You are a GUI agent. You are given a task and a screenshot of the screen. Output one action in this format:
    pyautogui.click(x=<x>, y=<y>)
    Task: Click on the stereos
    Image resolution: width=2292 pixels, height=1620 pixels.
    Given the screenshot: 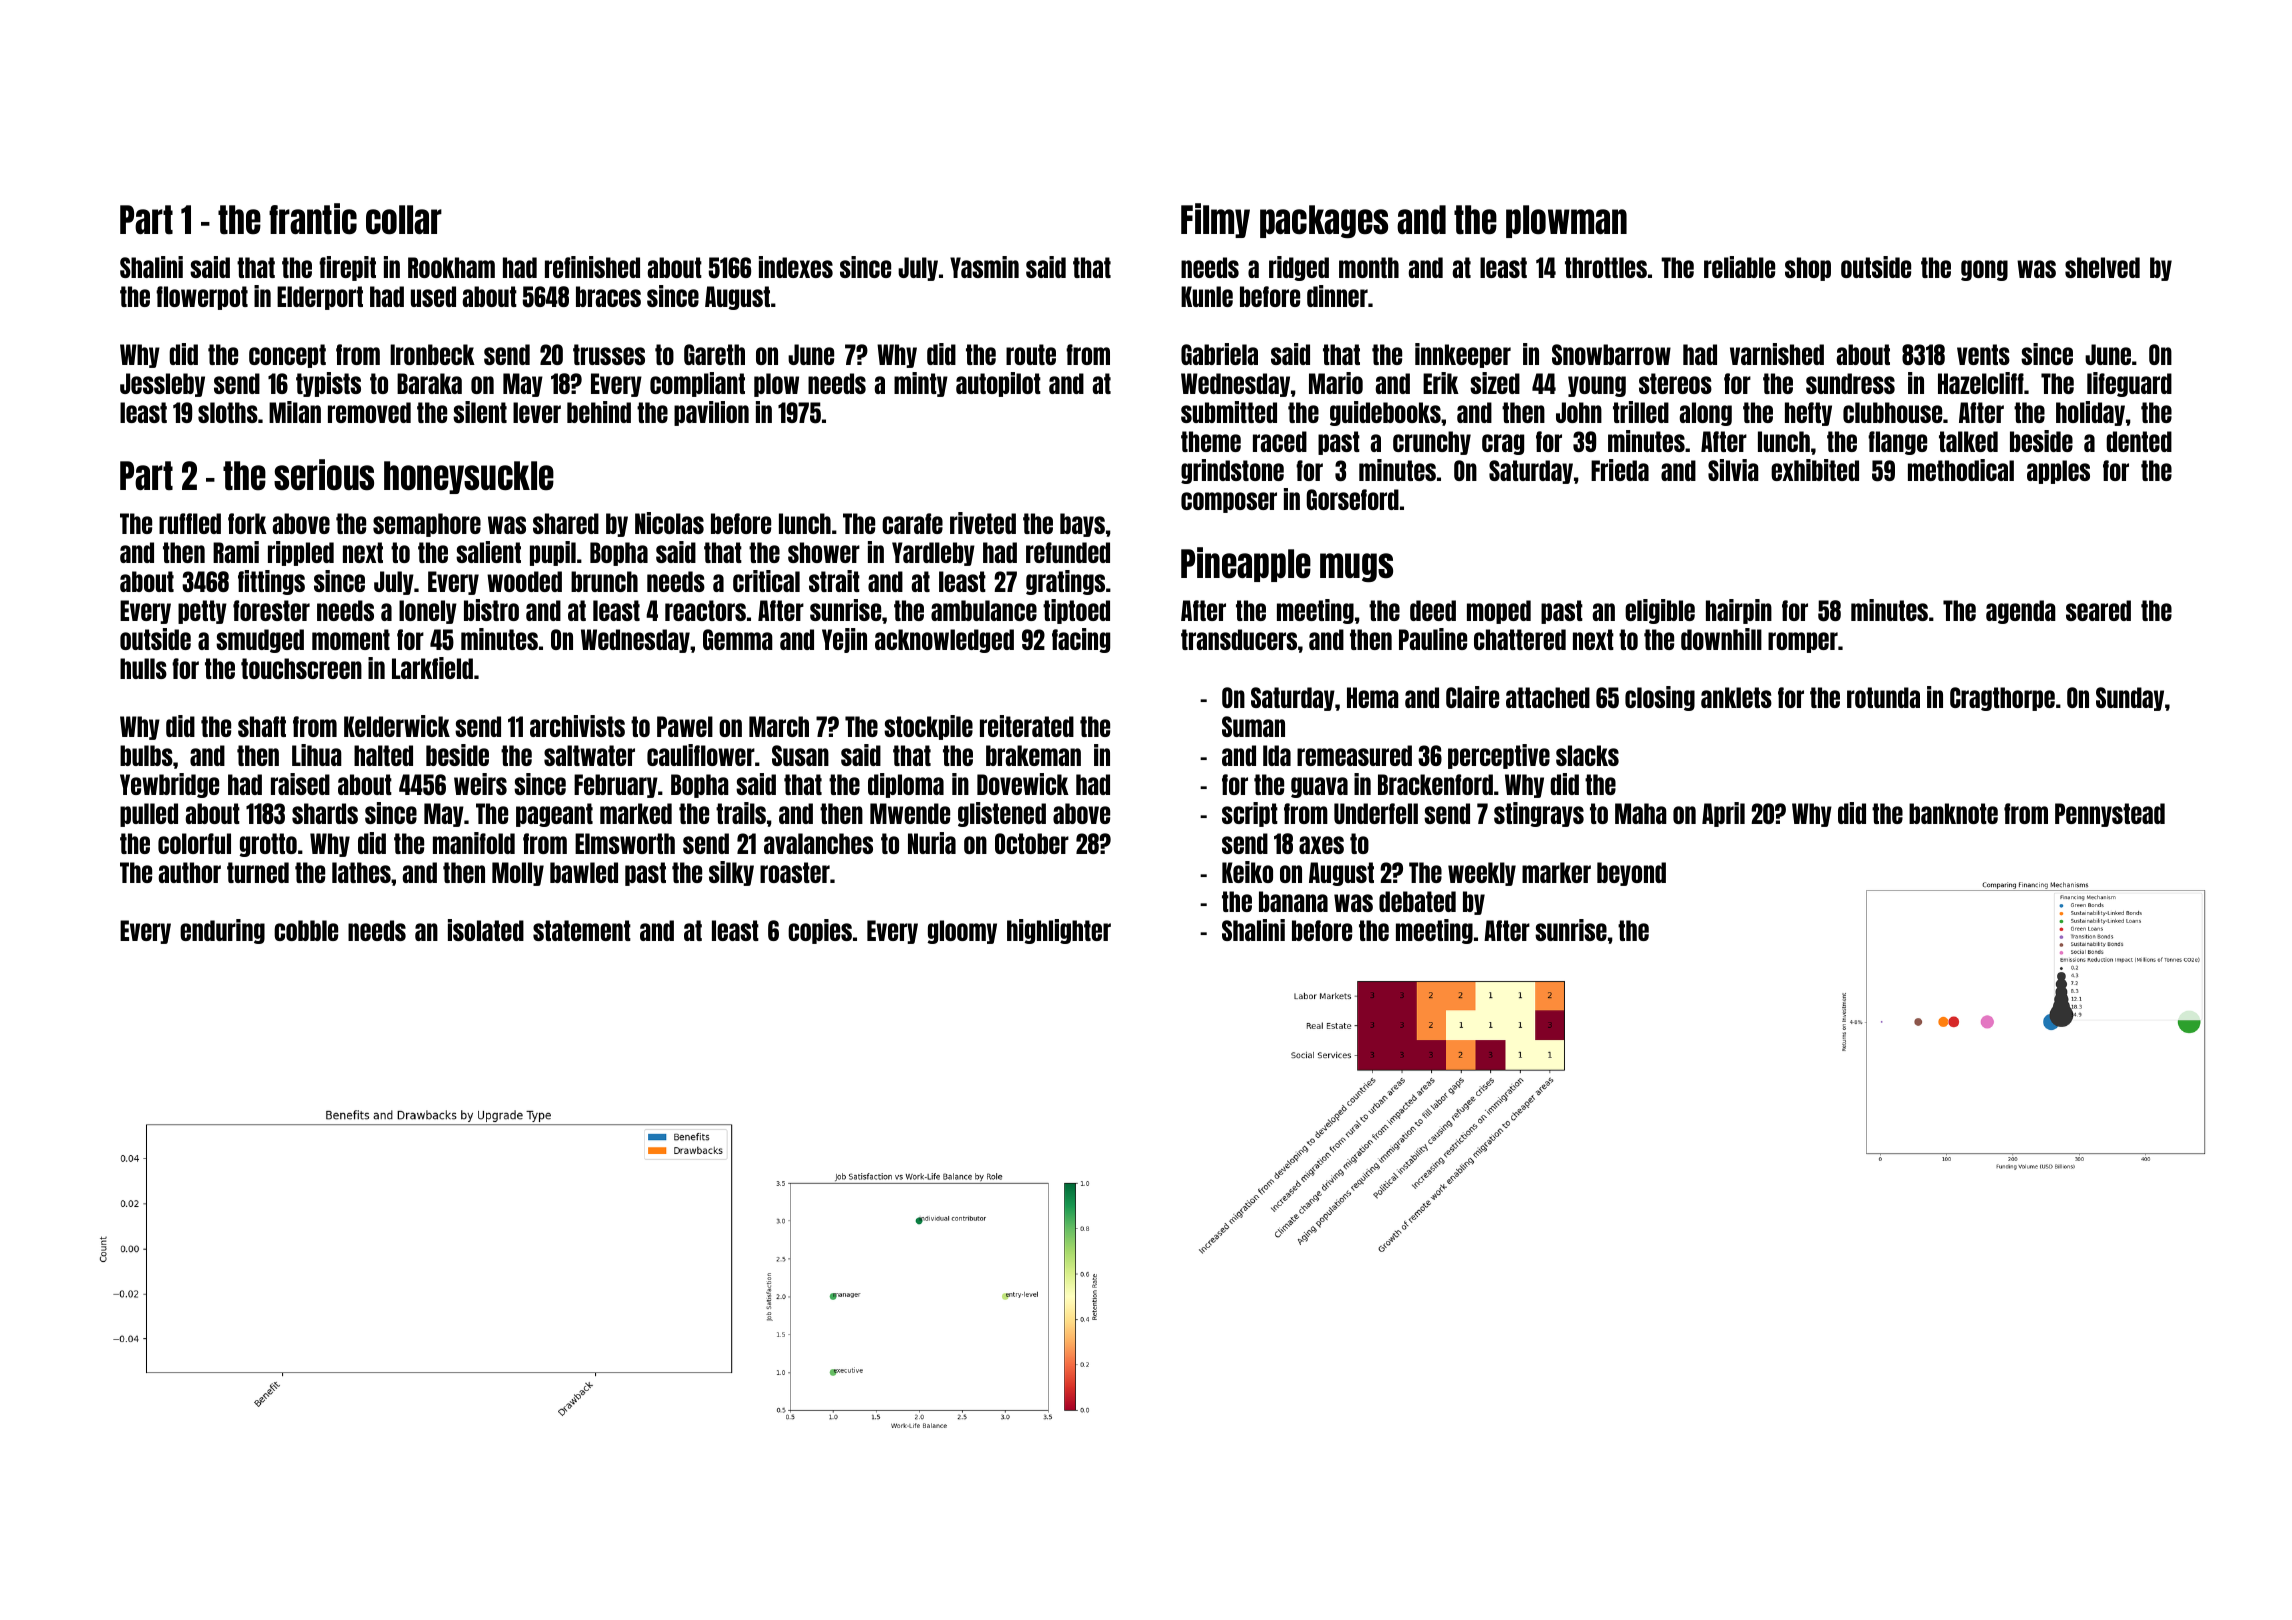 What is the action you would take?
    pyautogui.click(x=1675, y=383)
